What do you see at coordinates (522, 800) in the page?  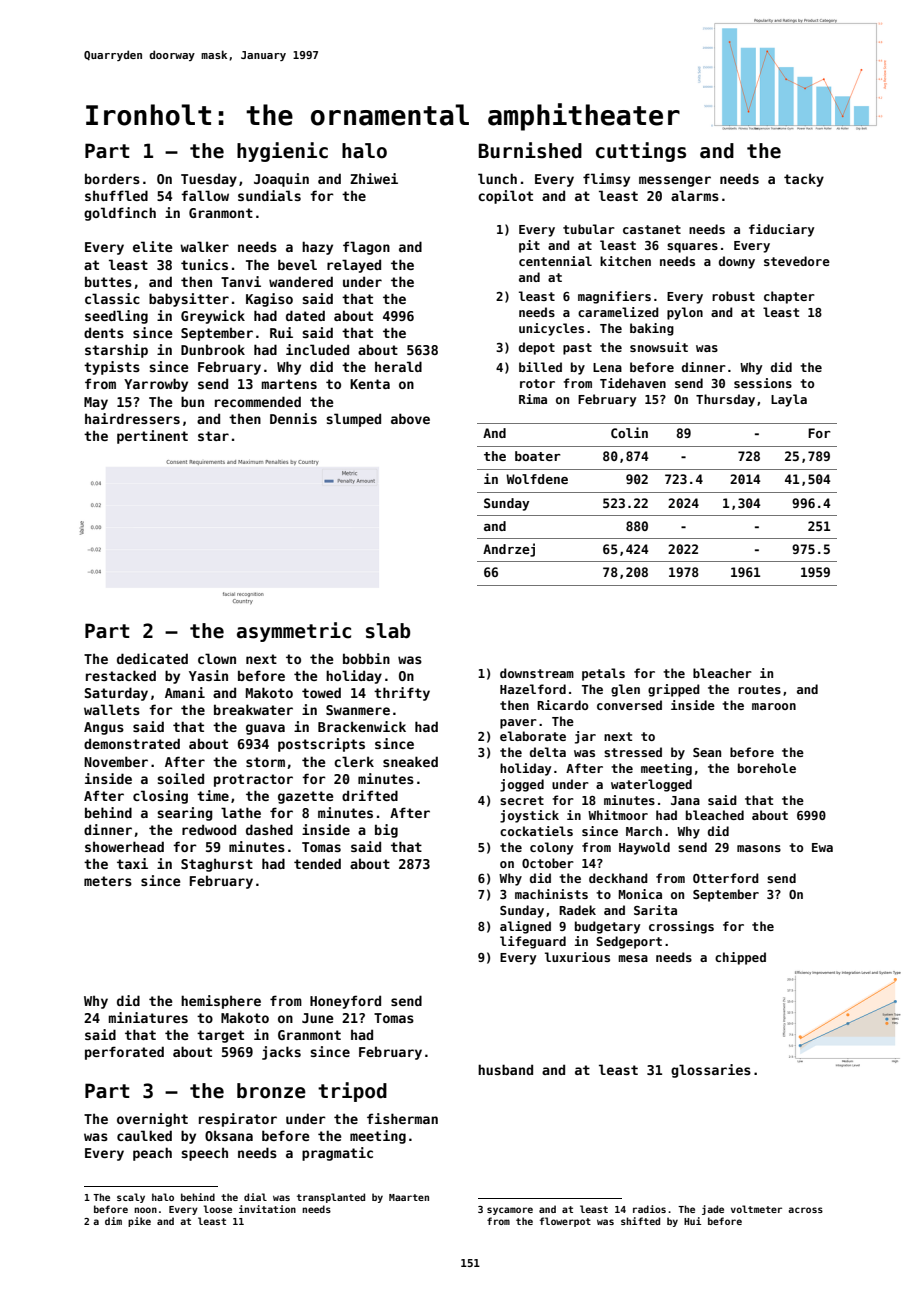 I see `secret` at bounding box center [522, 800].
